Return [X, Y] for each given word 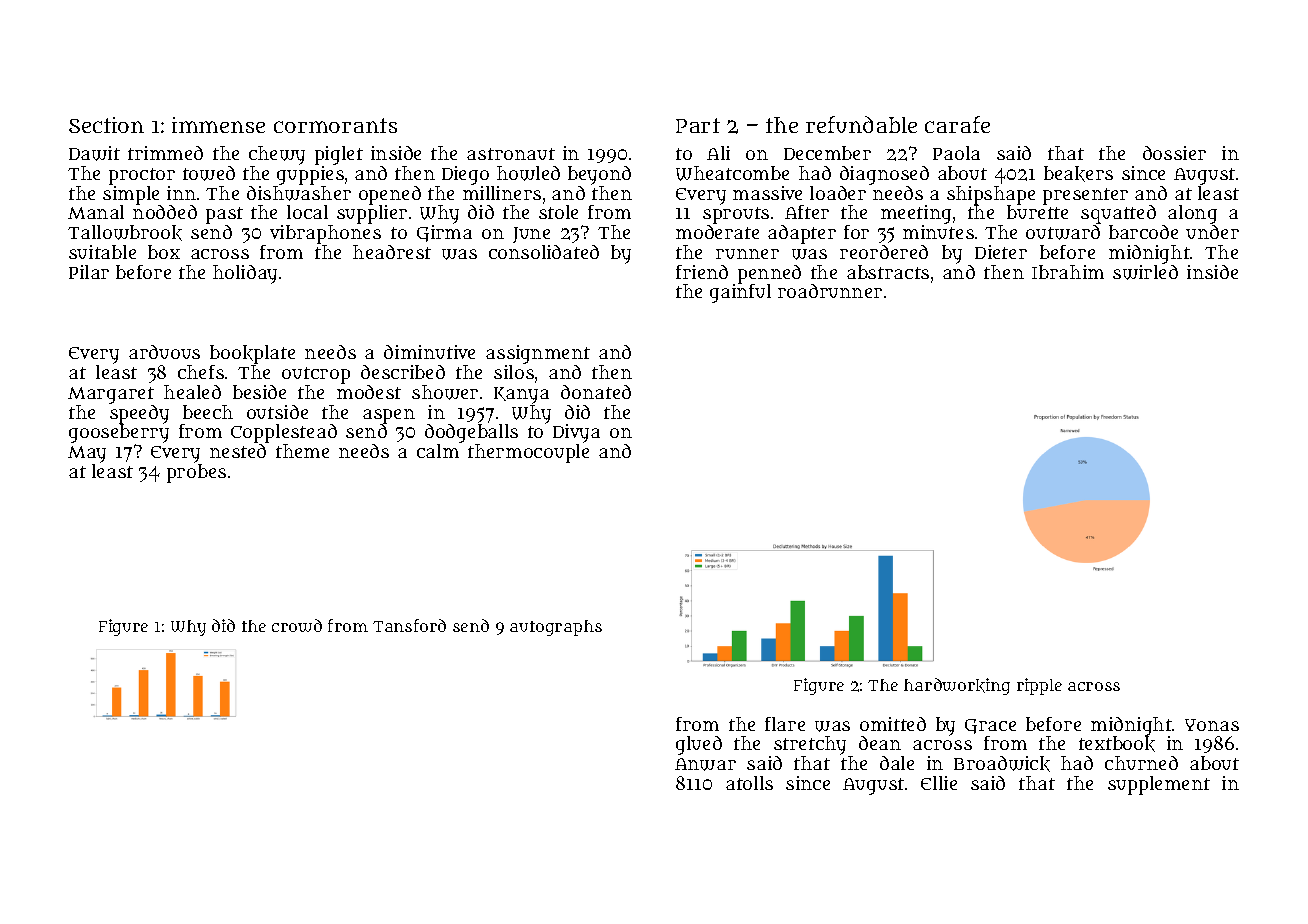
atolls [749, 783]
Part [698, 125]
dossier [1174, 153]
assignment [538, 354]
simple [131, 195]
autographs [556, 628]
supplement [1159, 785]
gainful [740, 293]
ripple [1039, 686]
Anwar [705, 764]
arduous [164, 352]
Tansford [409, 625]
